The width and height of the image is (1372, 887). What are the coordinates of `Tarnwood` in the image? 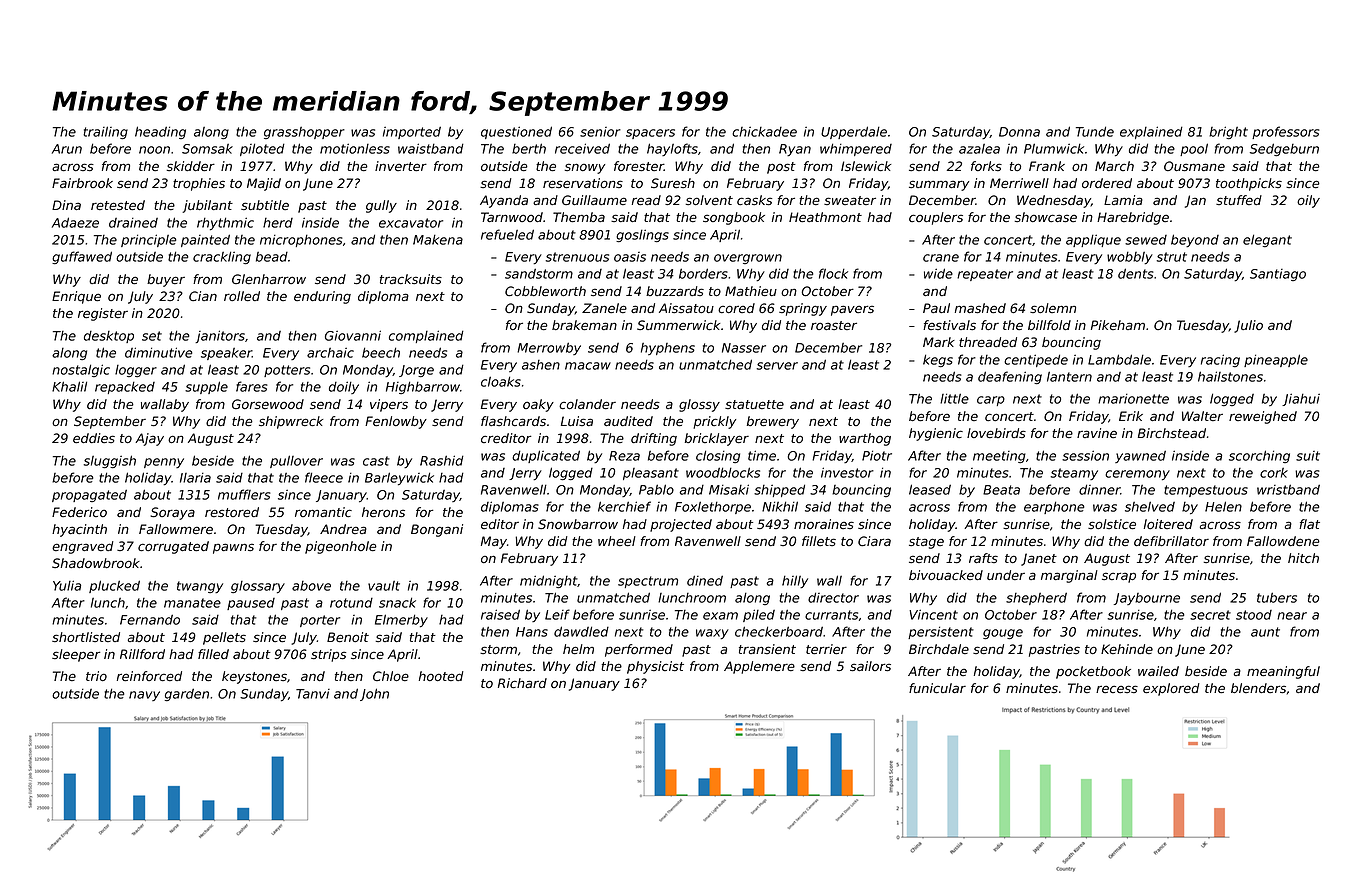 It's located at (512, 217).
